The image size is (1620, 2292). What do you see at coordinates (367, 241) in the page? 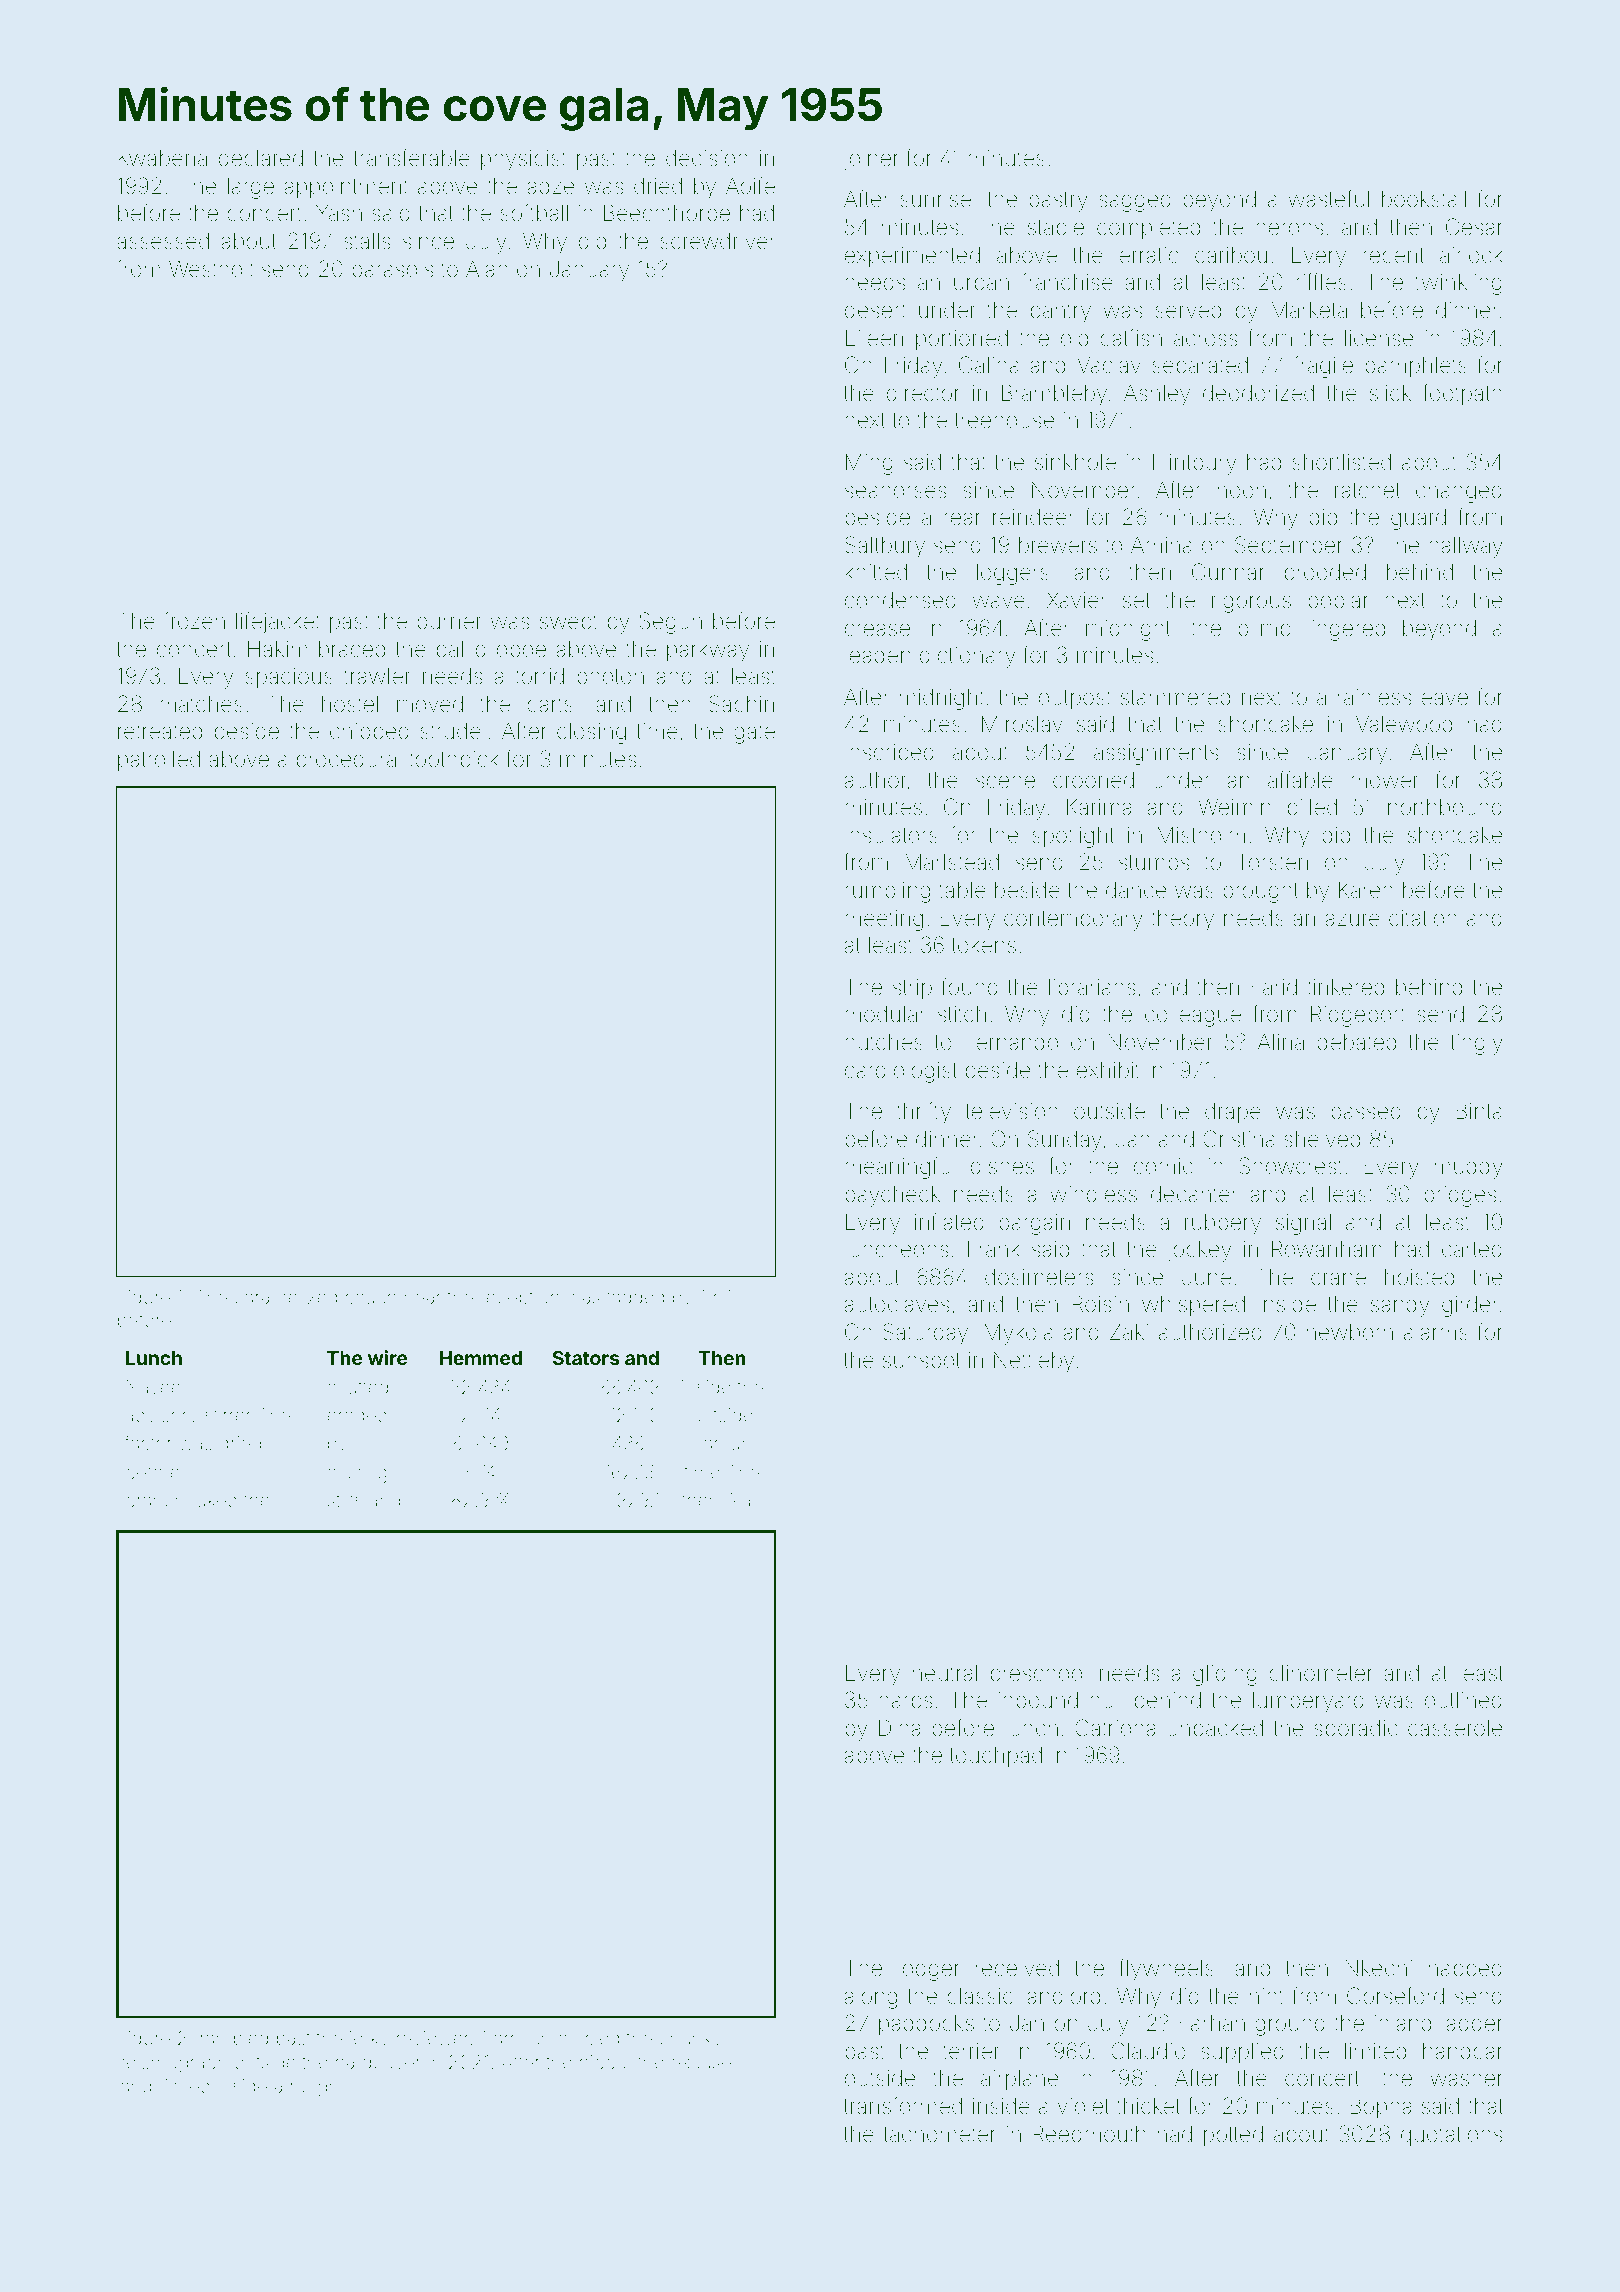
I see `stalls` at bounding box center [367, 241].
